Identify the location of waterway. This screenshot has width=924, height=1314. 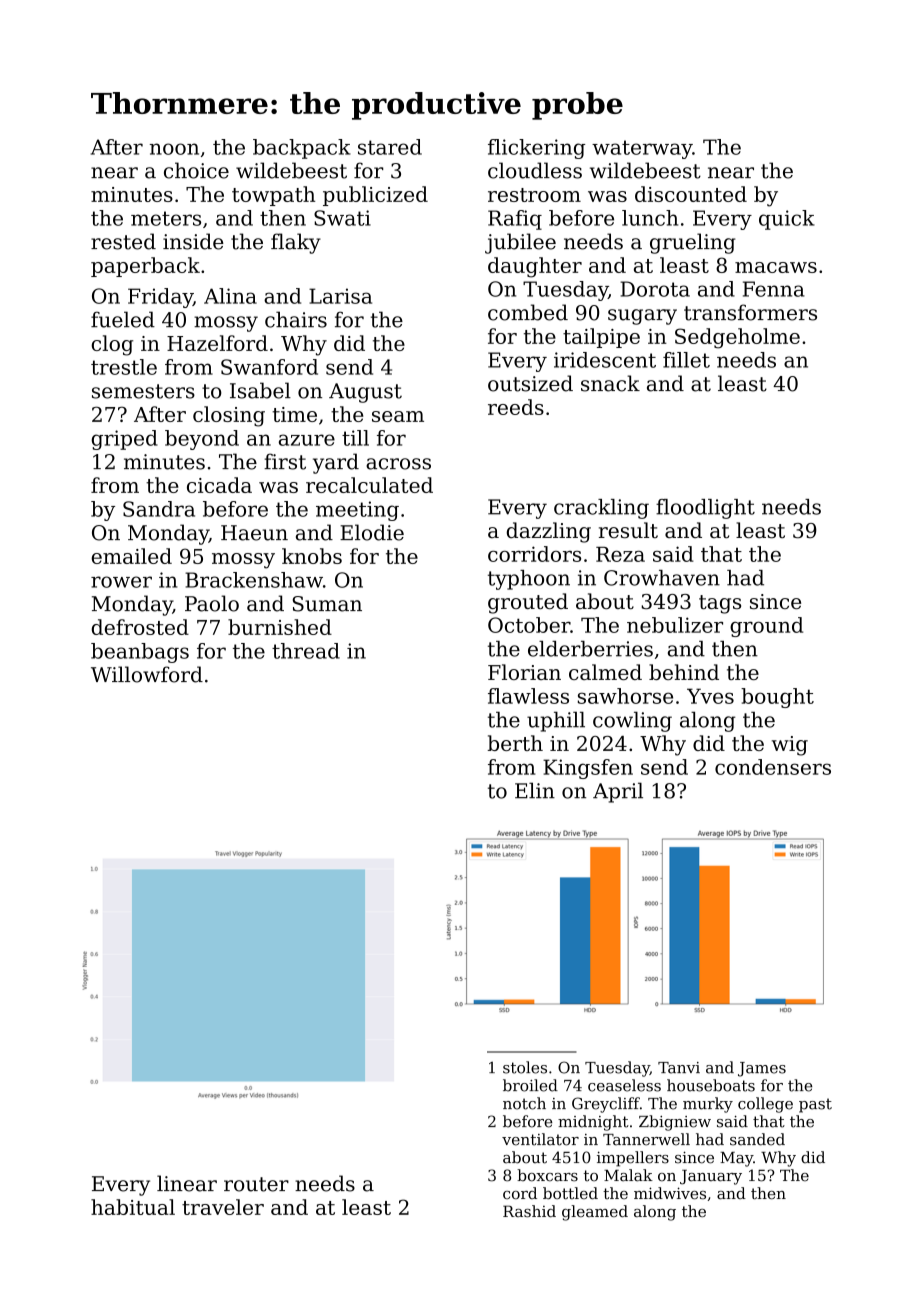
(642, 149).
